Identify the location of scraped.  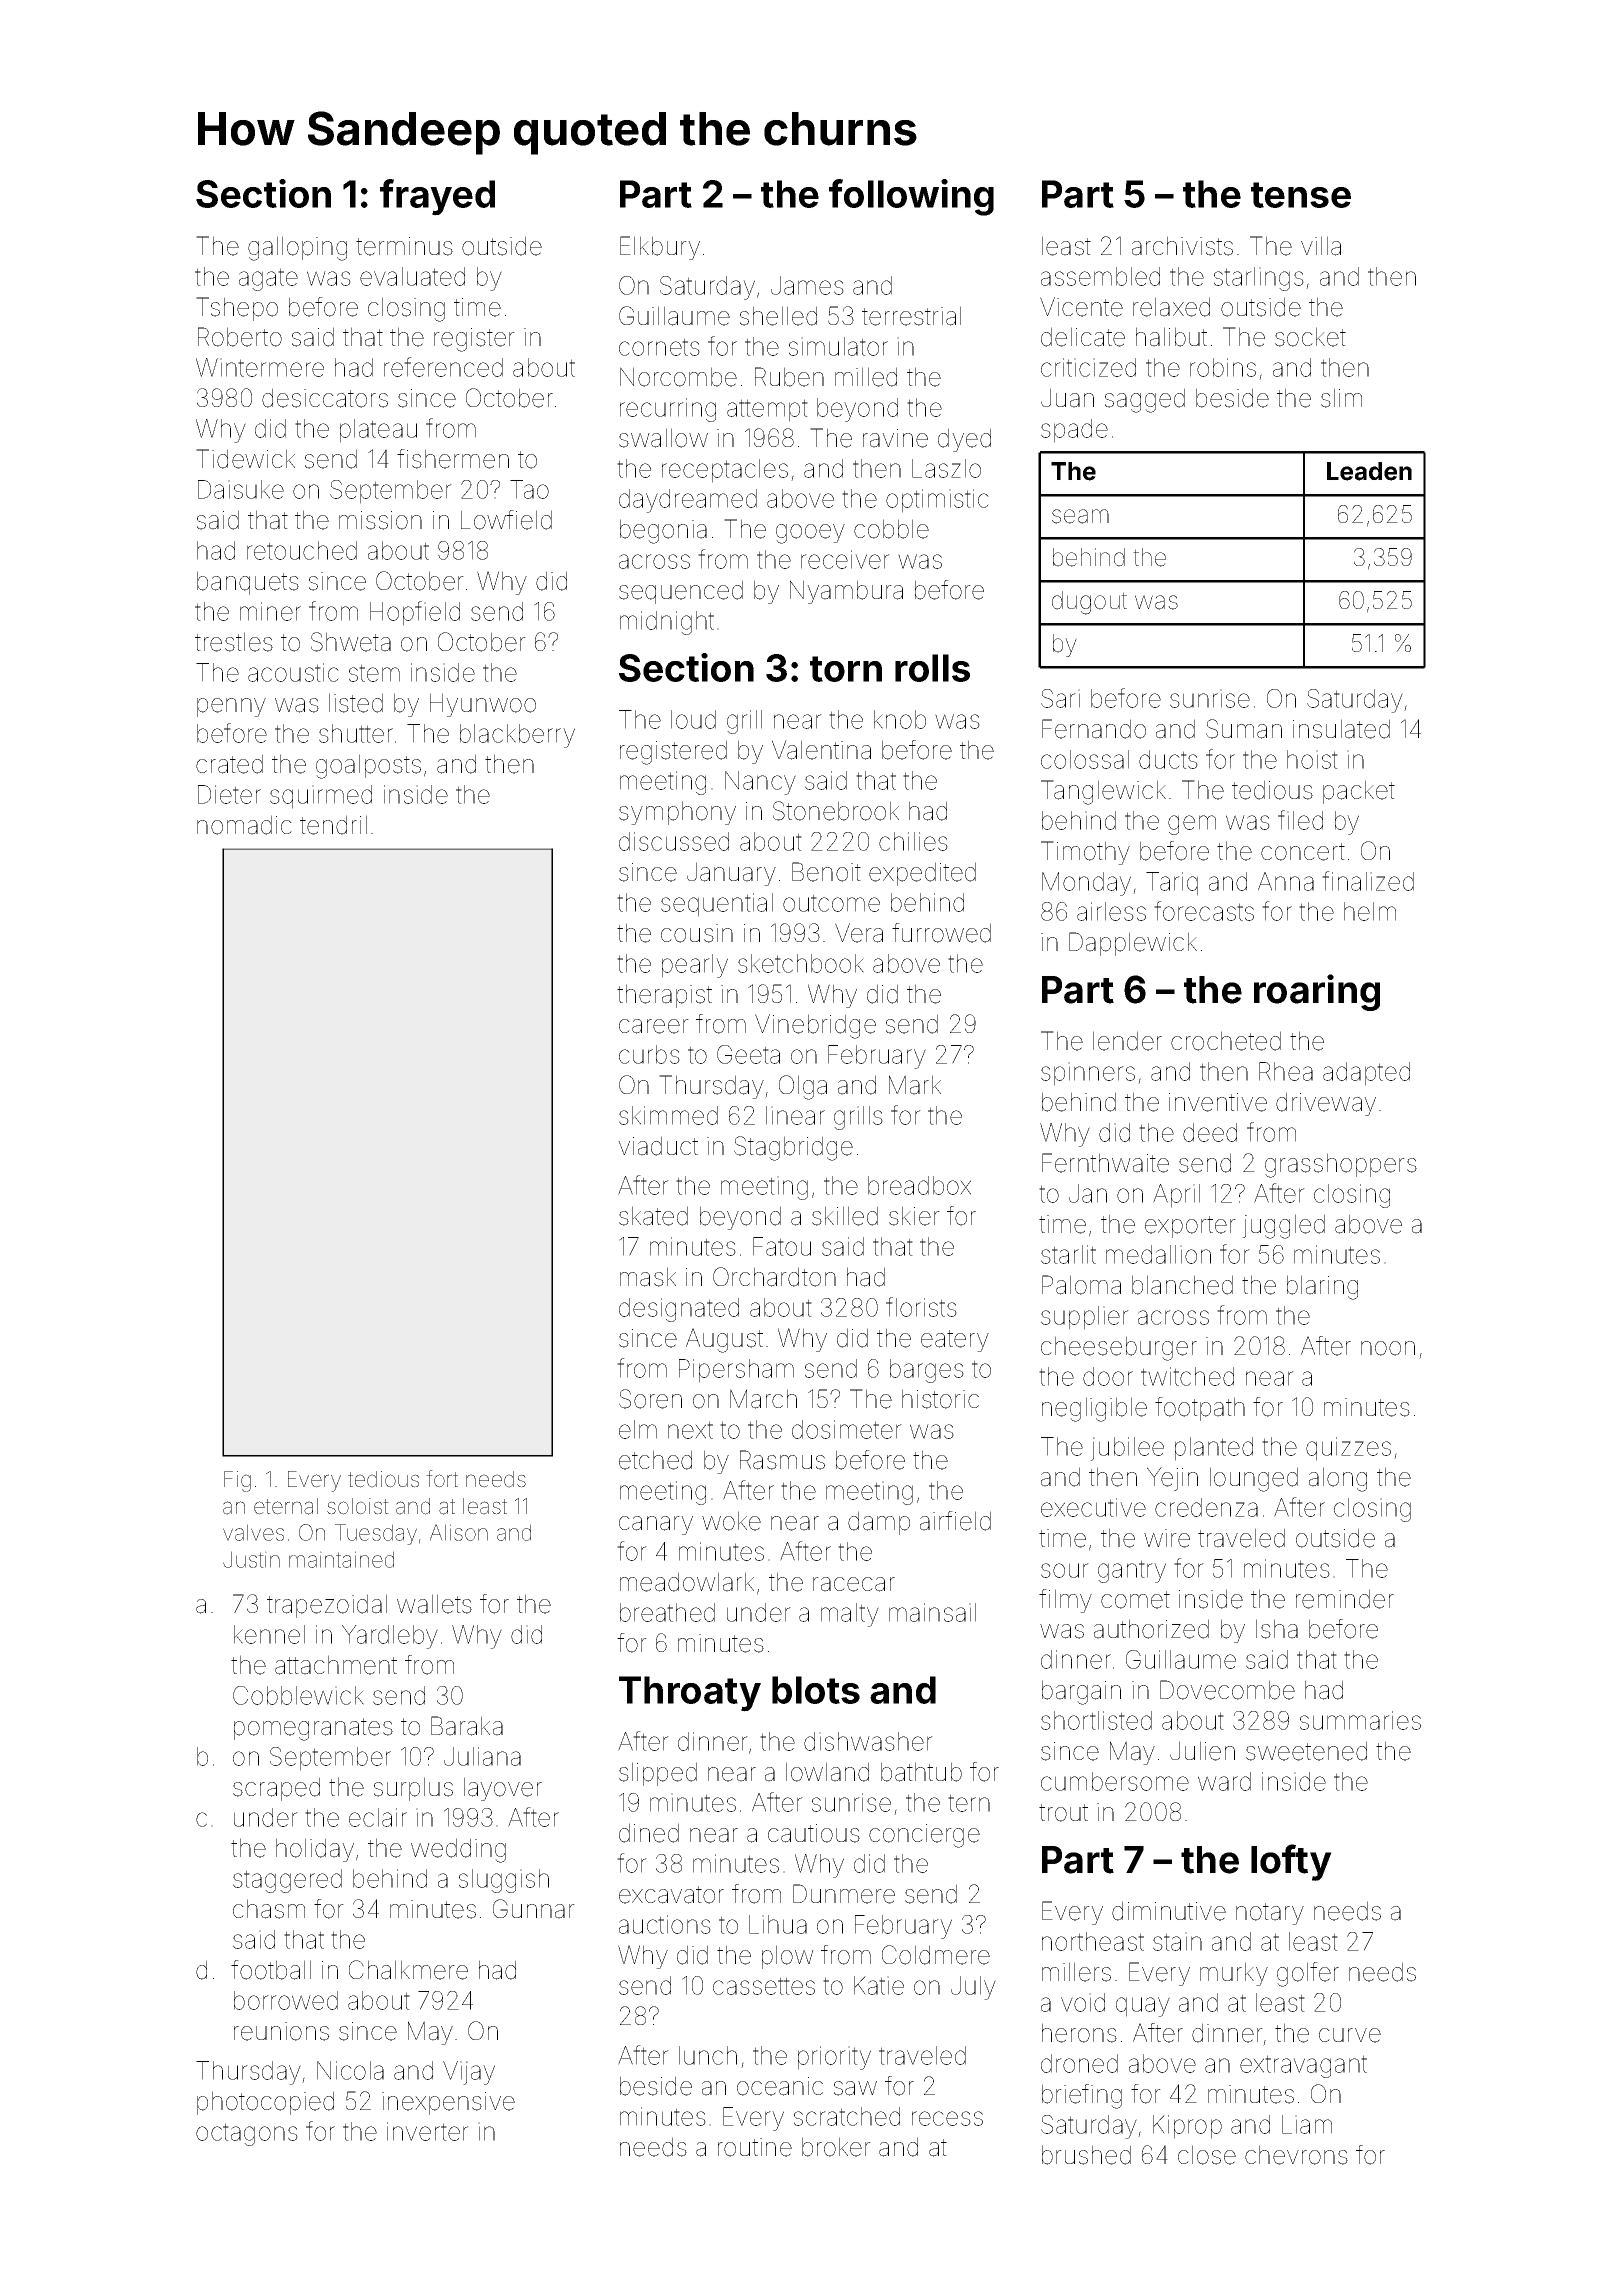
(276, 1789).
